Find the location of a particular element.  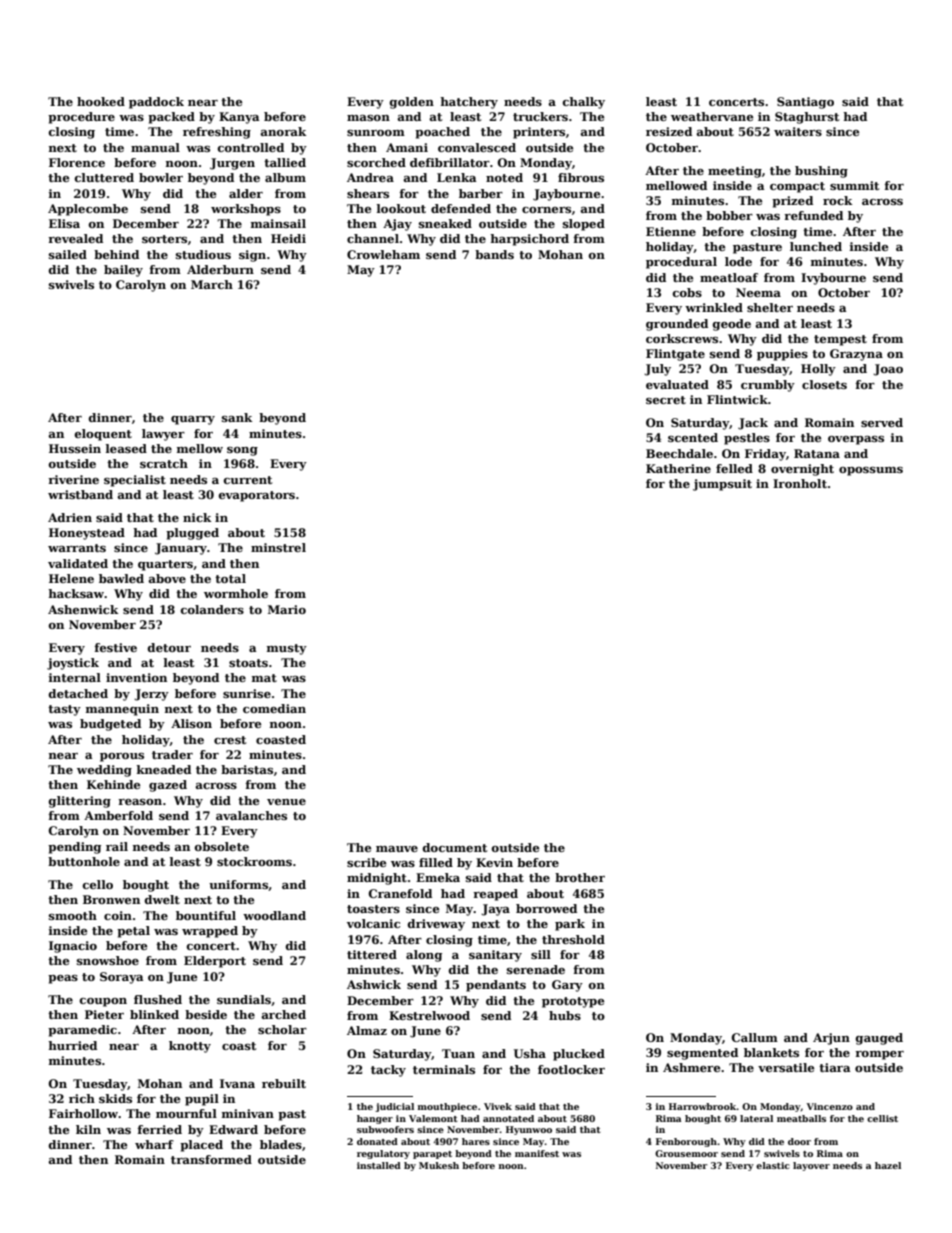

tempest is located at coordinates (840, 340).
